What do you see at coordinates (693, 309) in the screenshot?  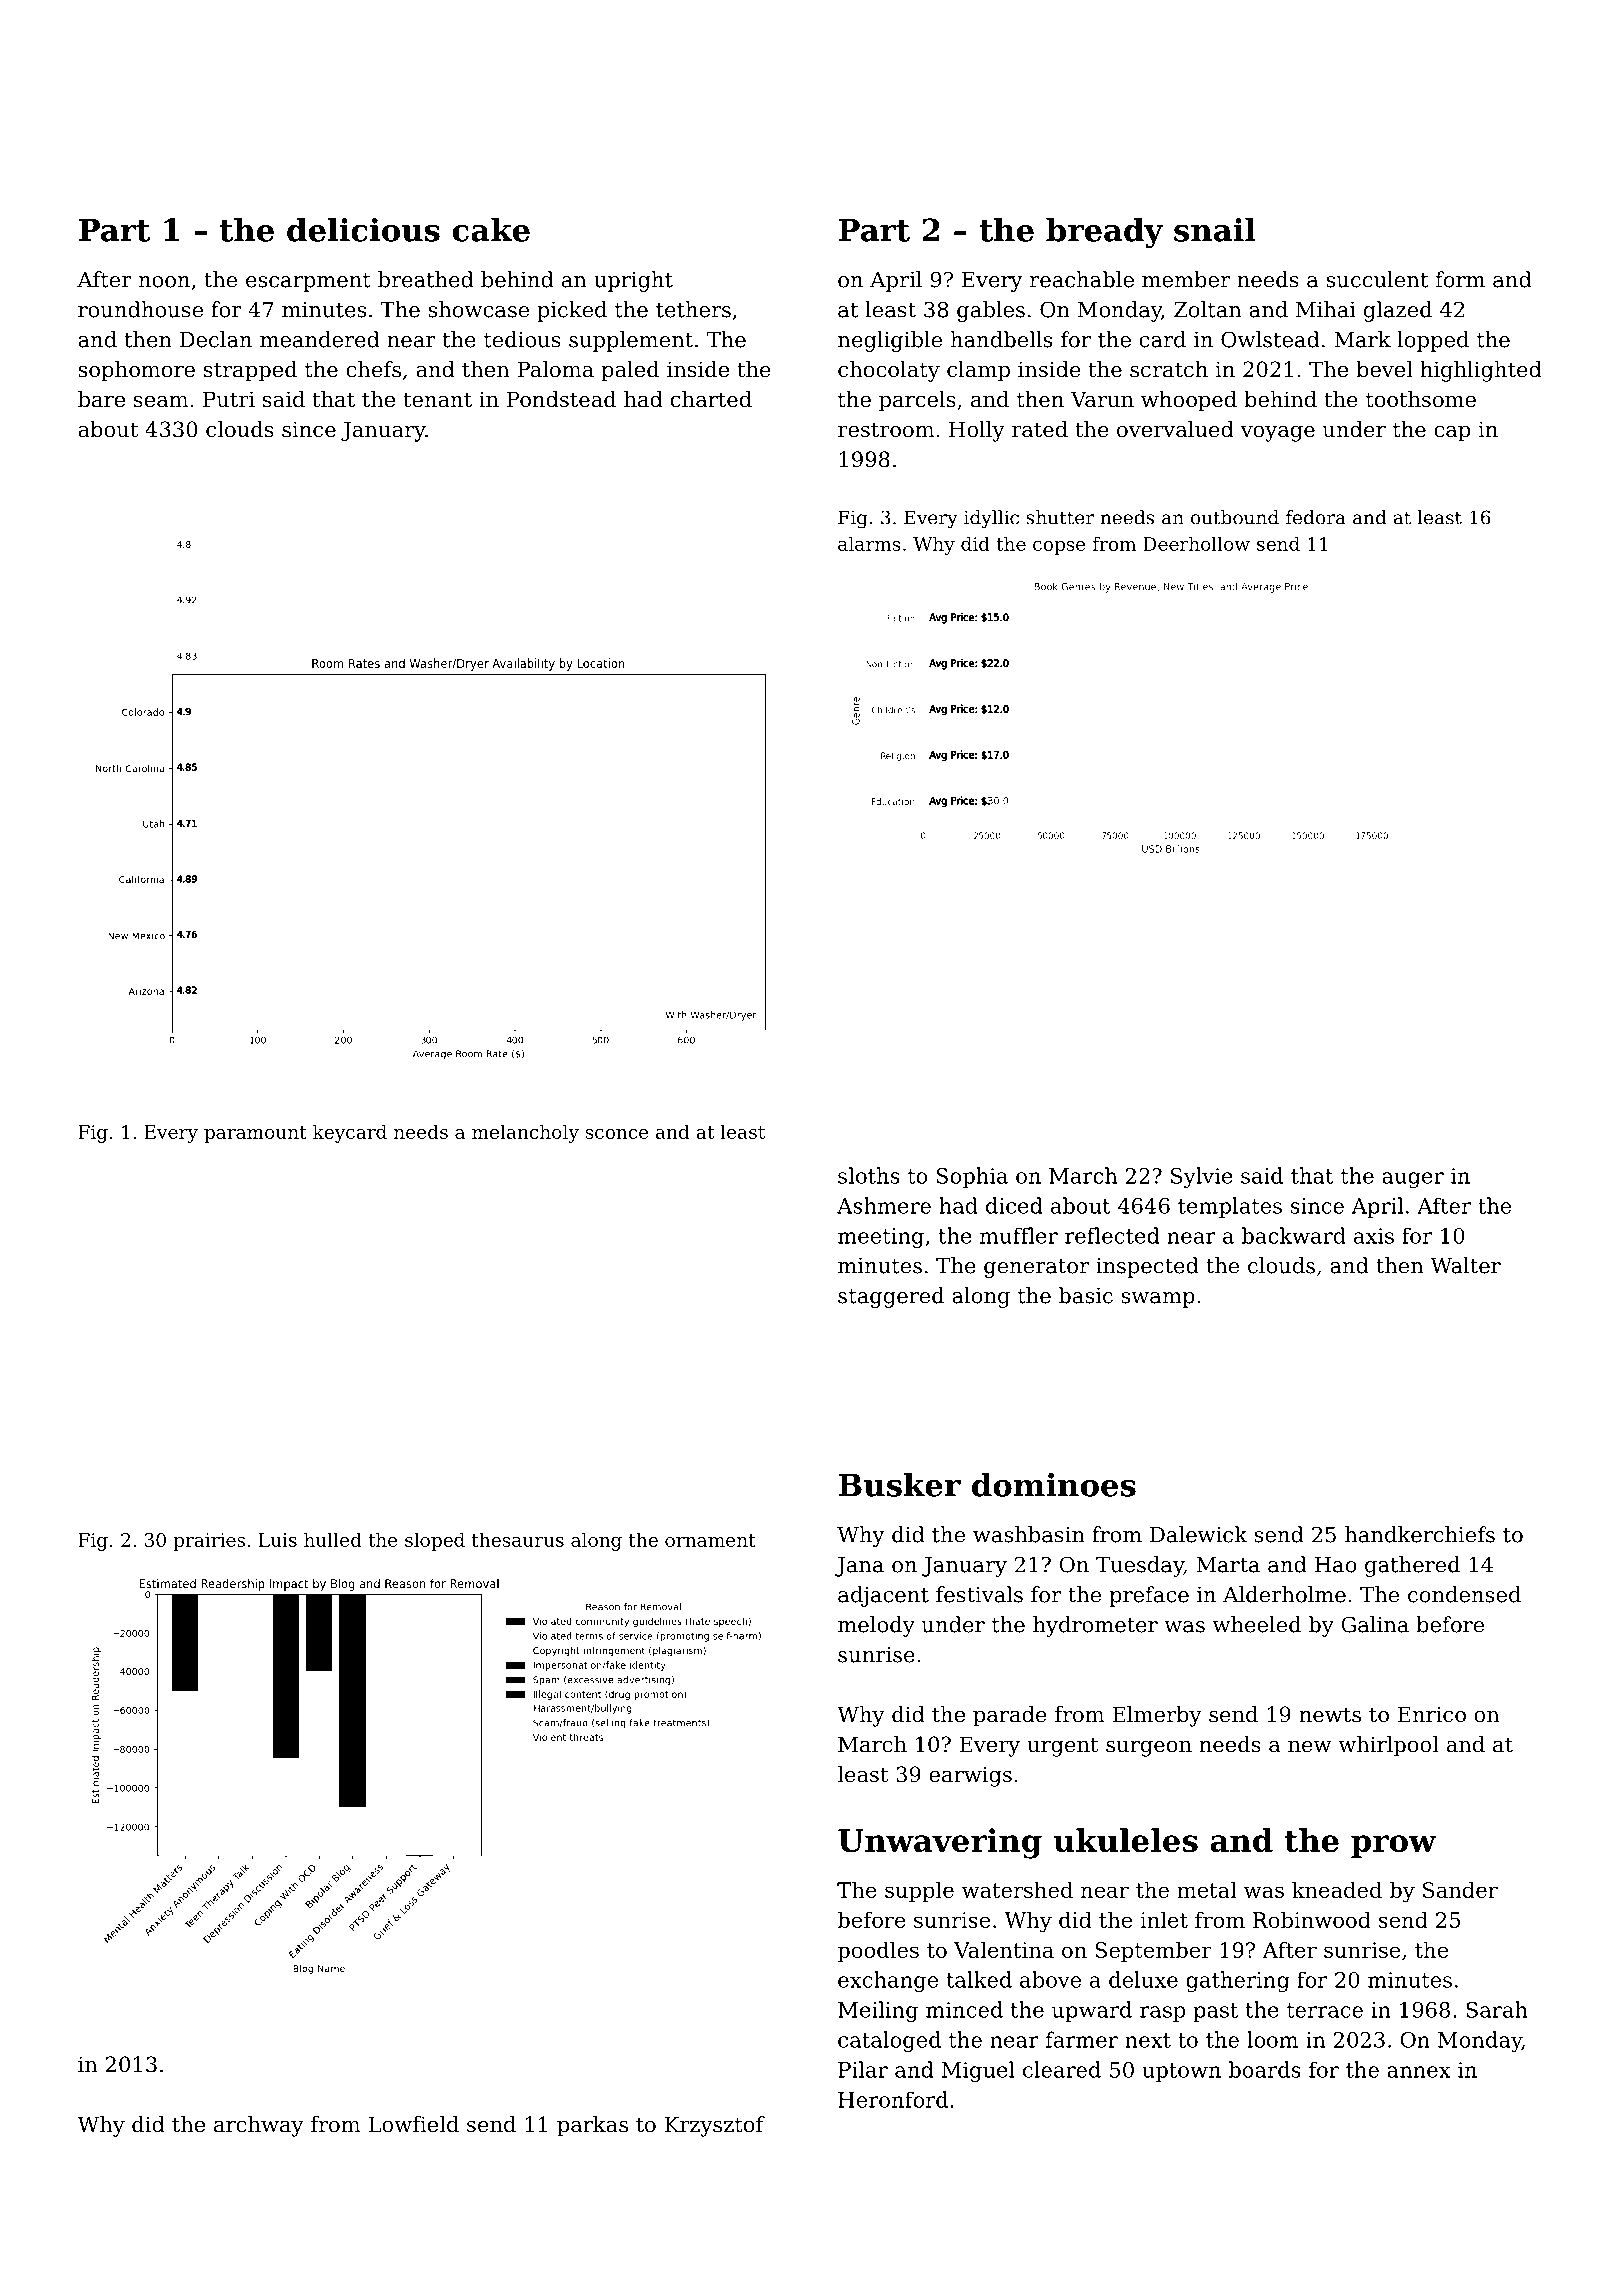 I see `tethers` at bounding box center [693, 309].
